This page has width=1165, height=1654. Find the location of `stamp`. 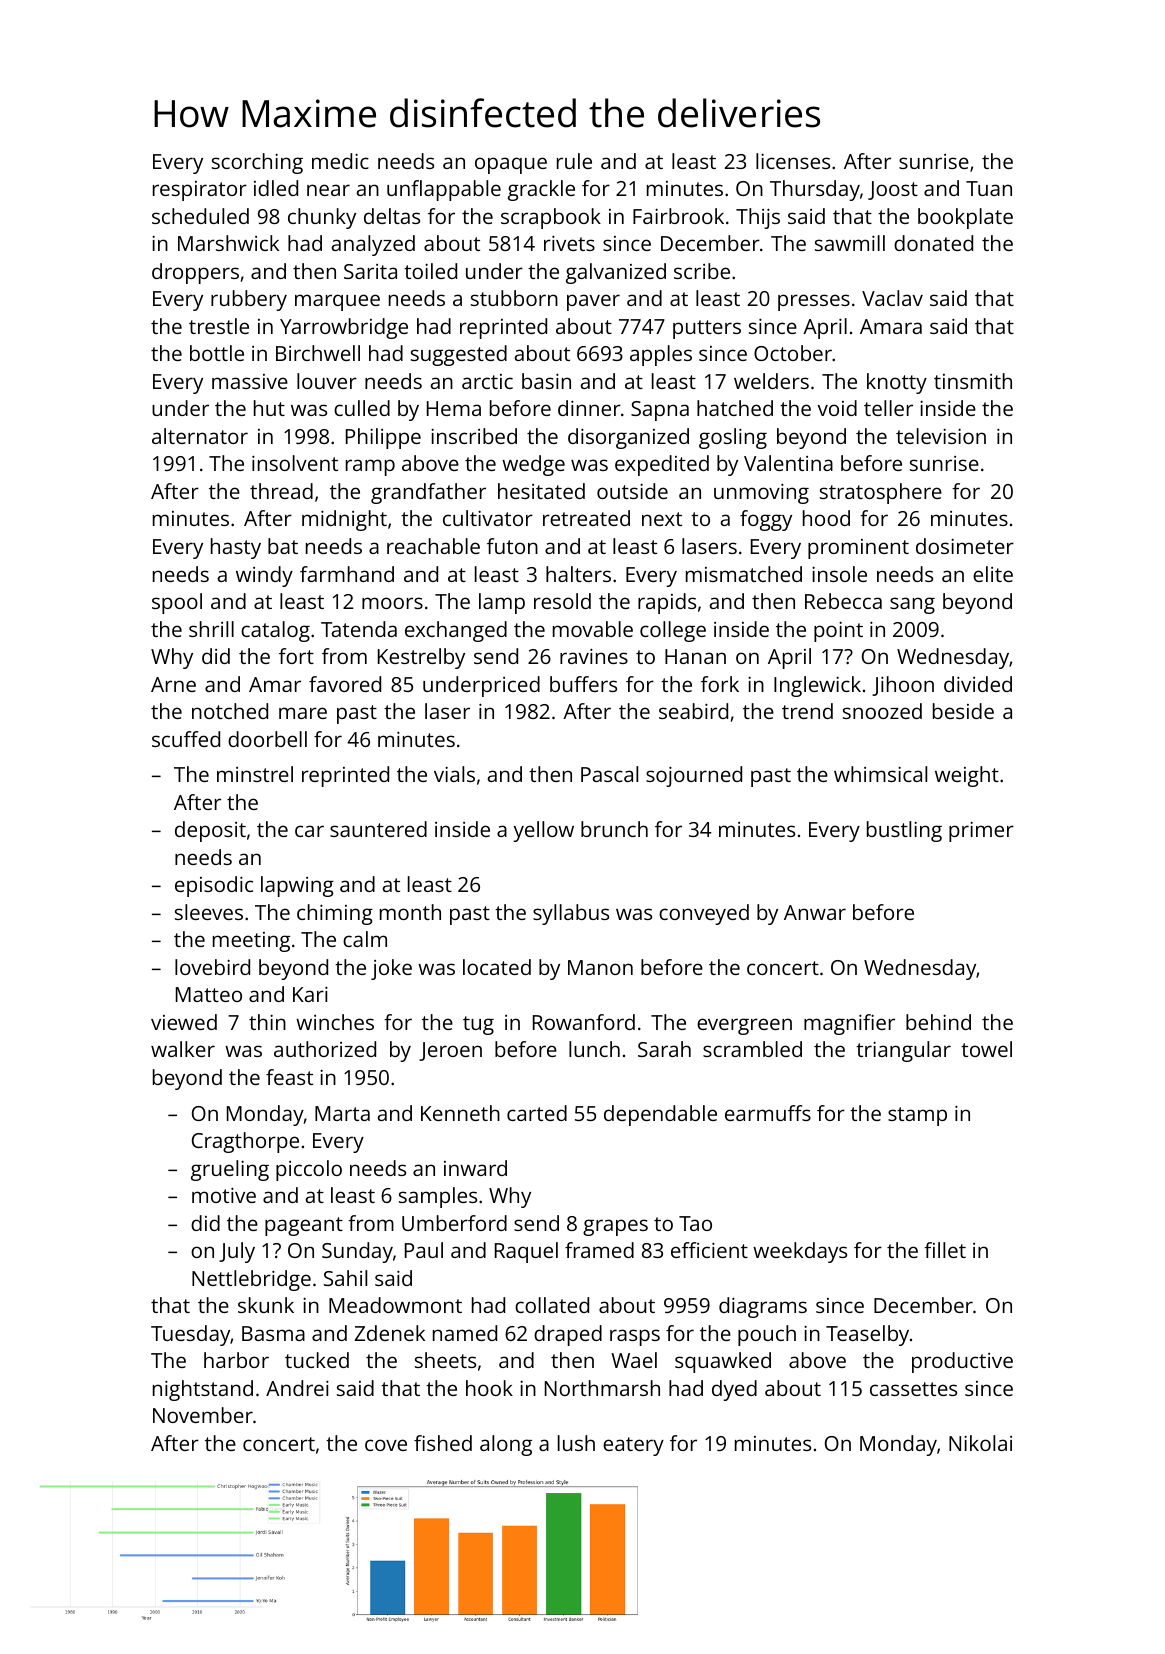

stamp is located at coordinates (917, 1116).
